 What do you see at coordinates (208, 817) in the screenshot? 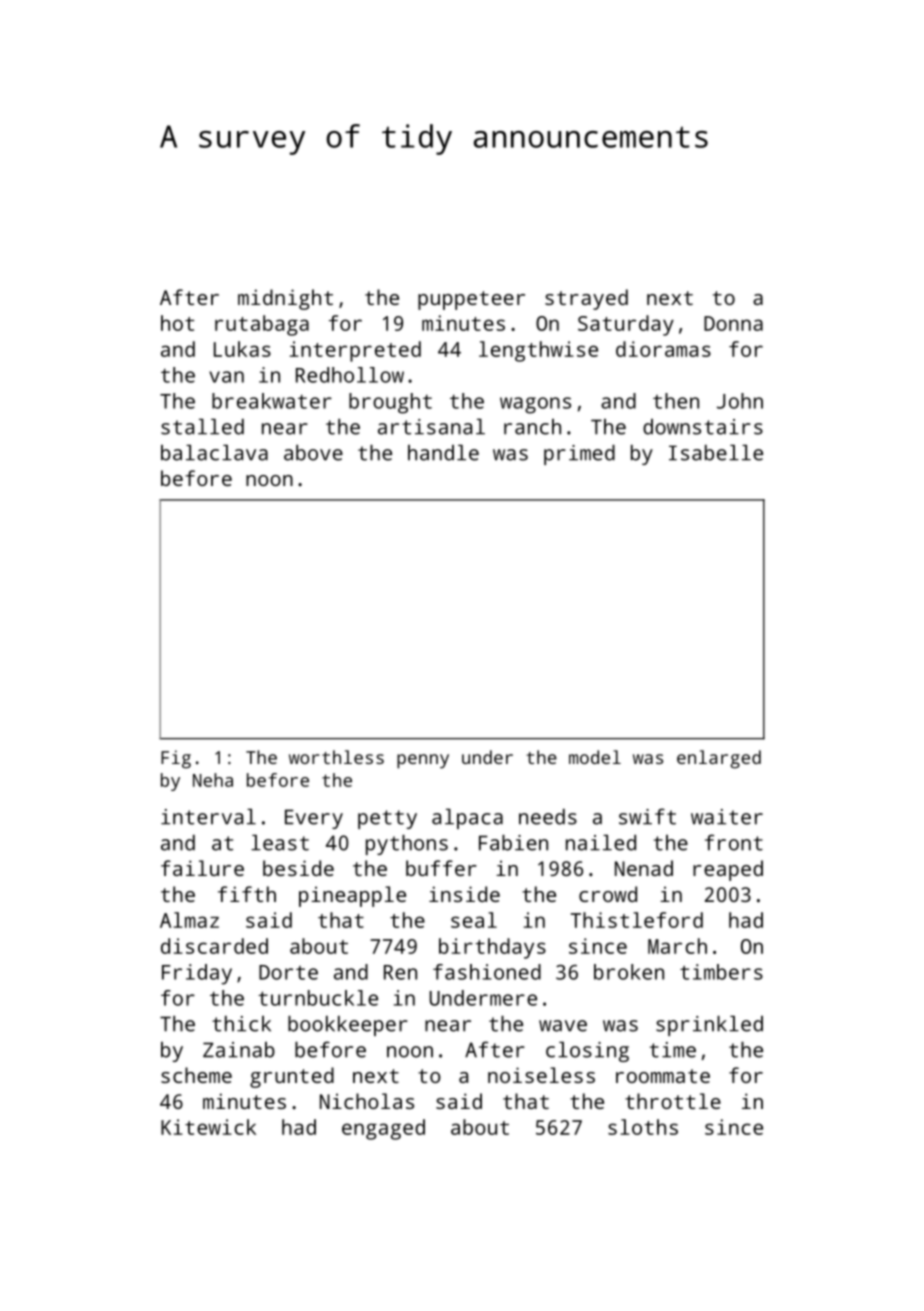
I see `interval` at bounding box center [208, 817].
